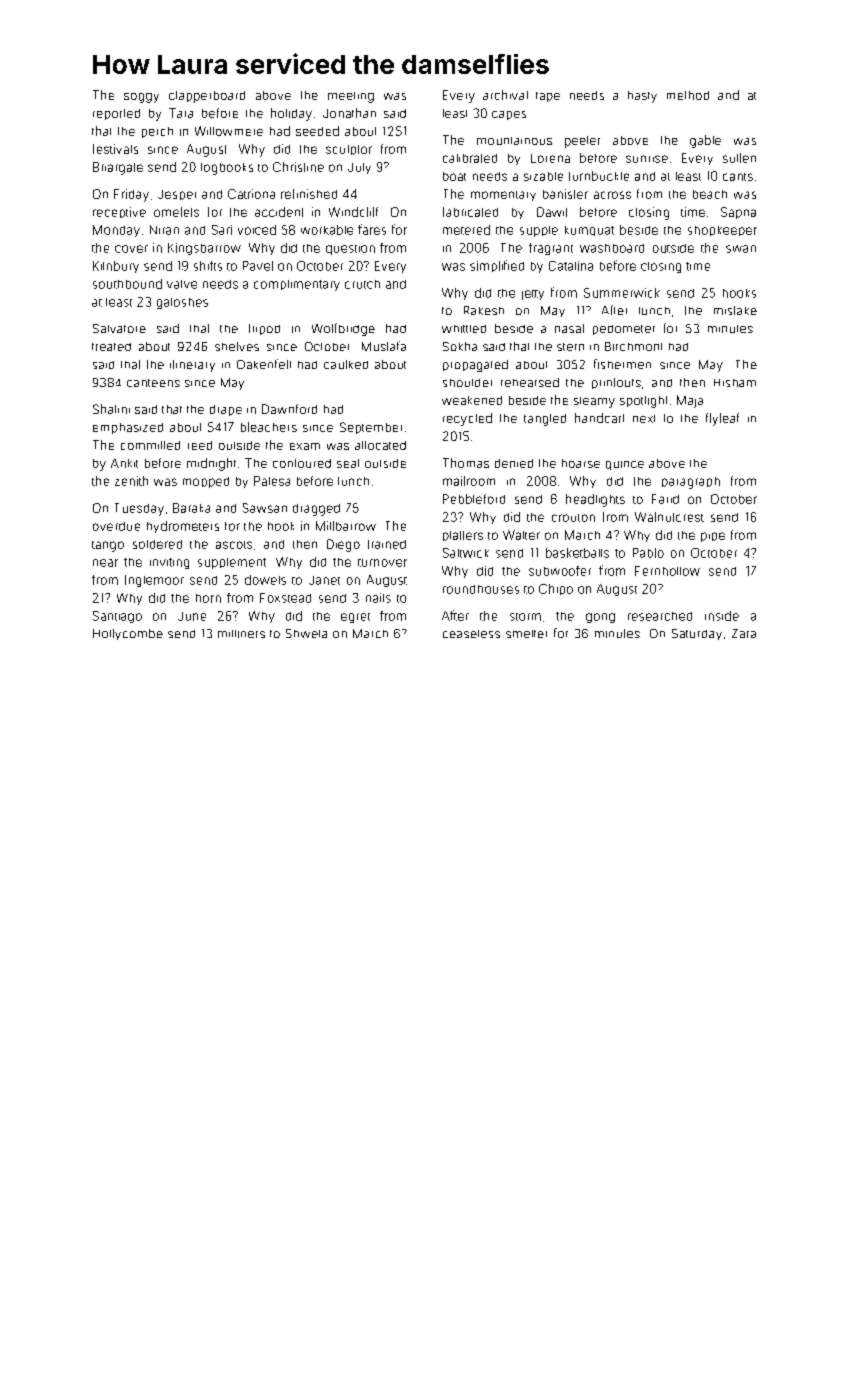 This page has width=849, height=1400. I want to click on paragraph, so click(691, 483).
